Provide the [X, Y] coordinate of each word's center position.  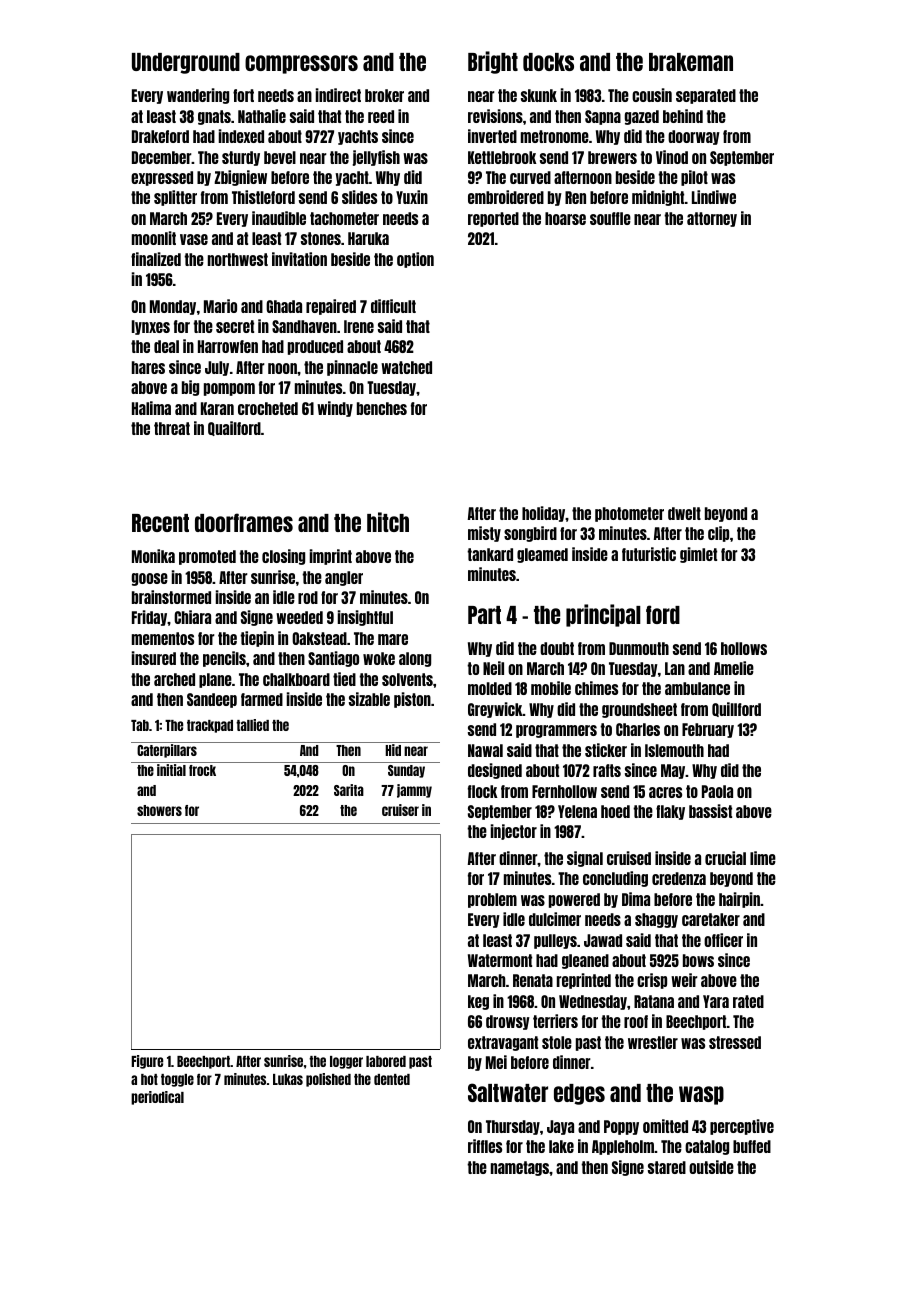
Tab [140, 725]
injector [514, 832]
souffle [610, 218]
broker [384, 95]
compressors [301, 64]
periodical [157, 1098]
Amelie [734, 668]
